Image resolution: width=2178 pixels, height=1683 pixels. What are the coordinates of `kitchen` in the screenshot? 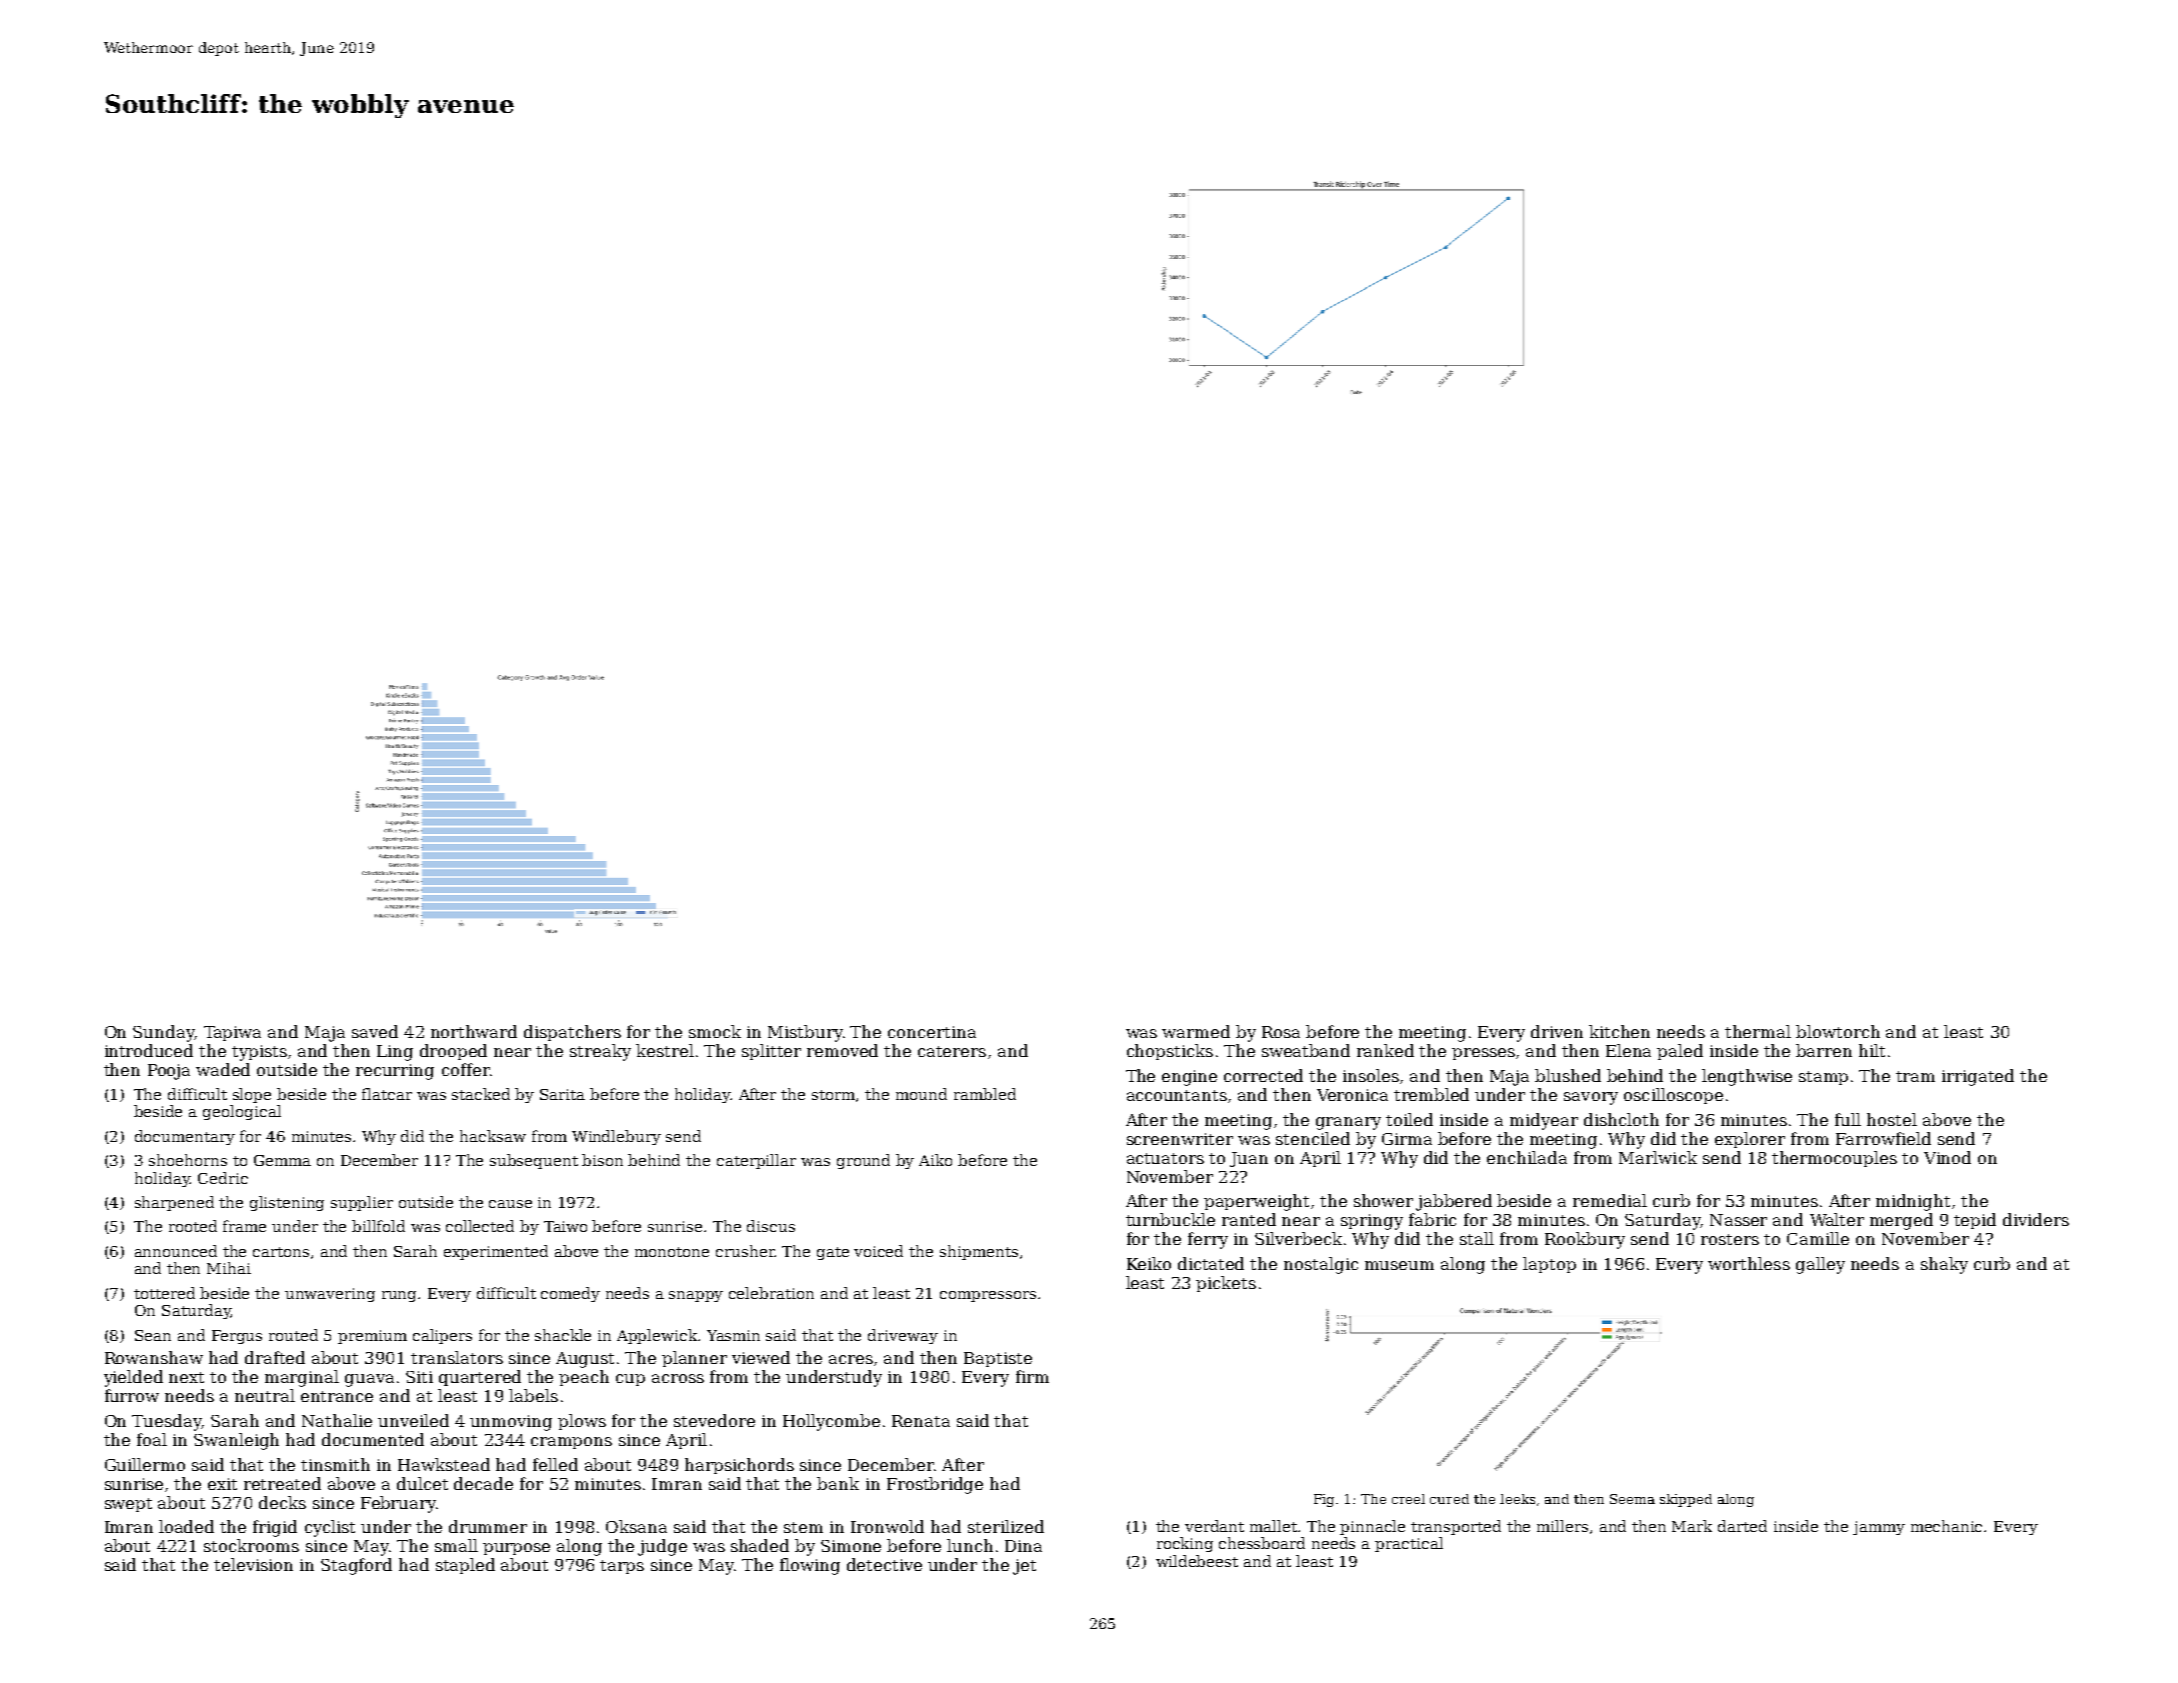 It's located at (1619, 1031).
